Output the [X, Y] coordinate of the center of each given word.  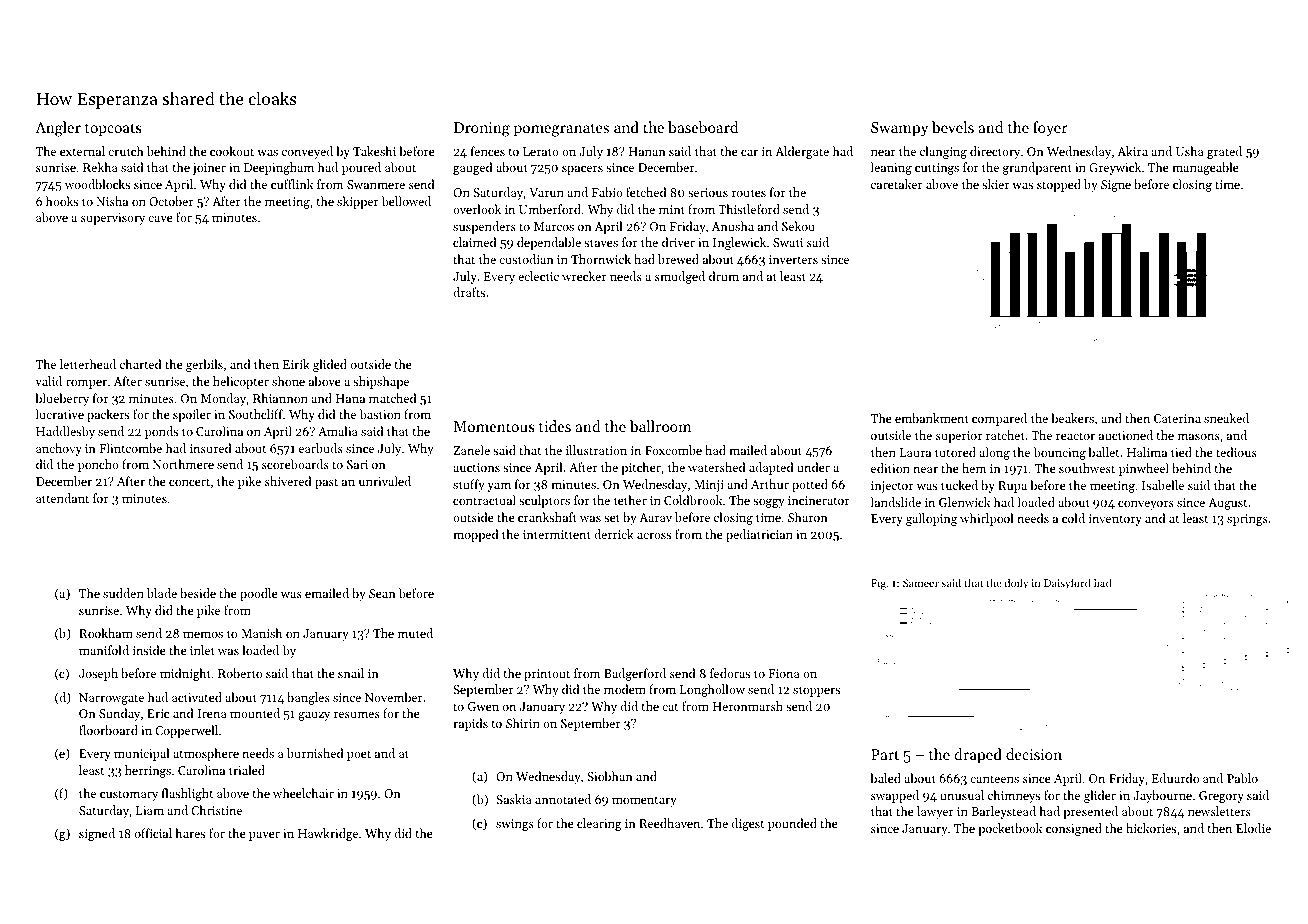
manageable [1205, 168]
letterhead [88, 364]
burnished [315, 753]
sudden [123, 593]
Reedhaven [669, 823]
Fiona [784, 673]
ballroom [660, 426]
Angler [58, 129]
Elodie [1253, 828]
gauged [472, 168]
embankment [932, 418]
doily [1016, 584]
